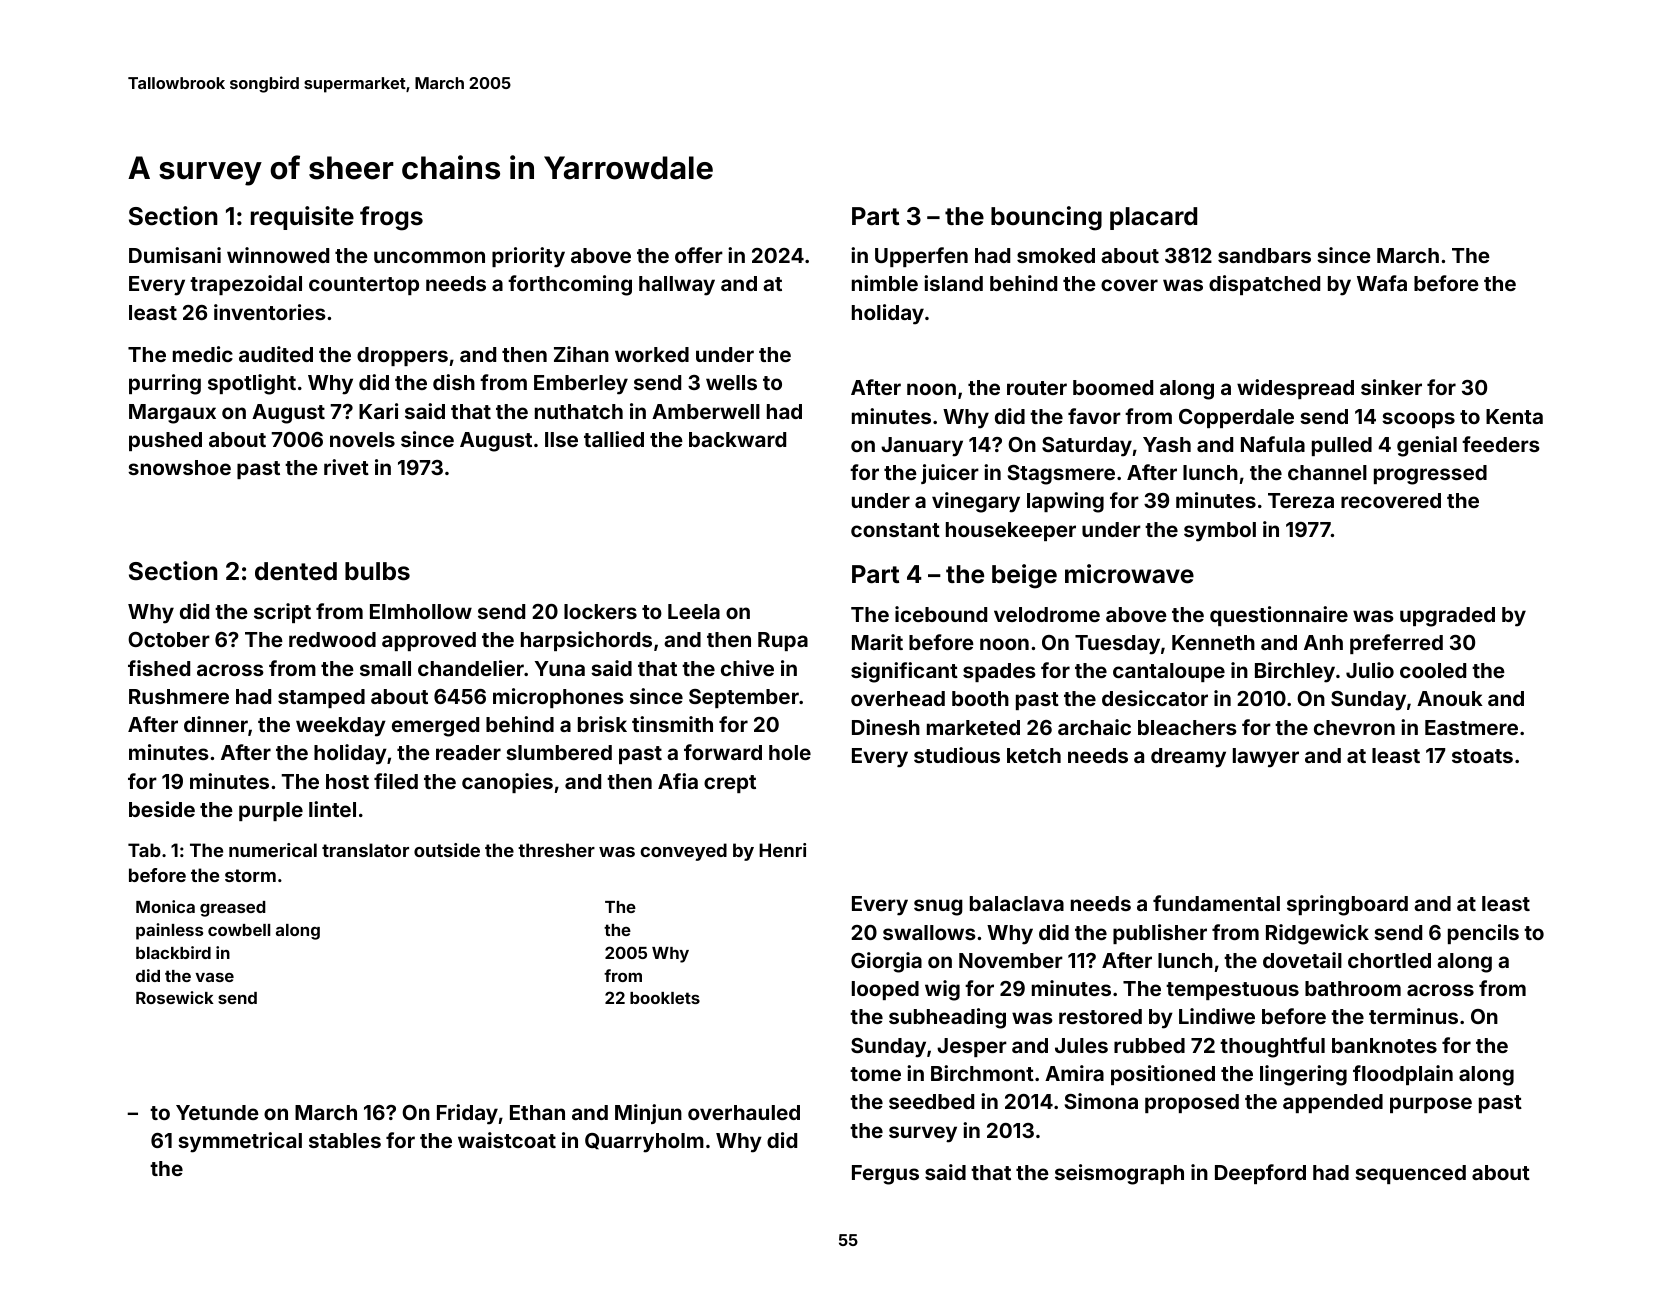 The height and width of the screenshot is (1295, 1676). What do you see at coordinates (165, 906) in the screenshot?
I see `Monica` at bounding box center [165, 906].
